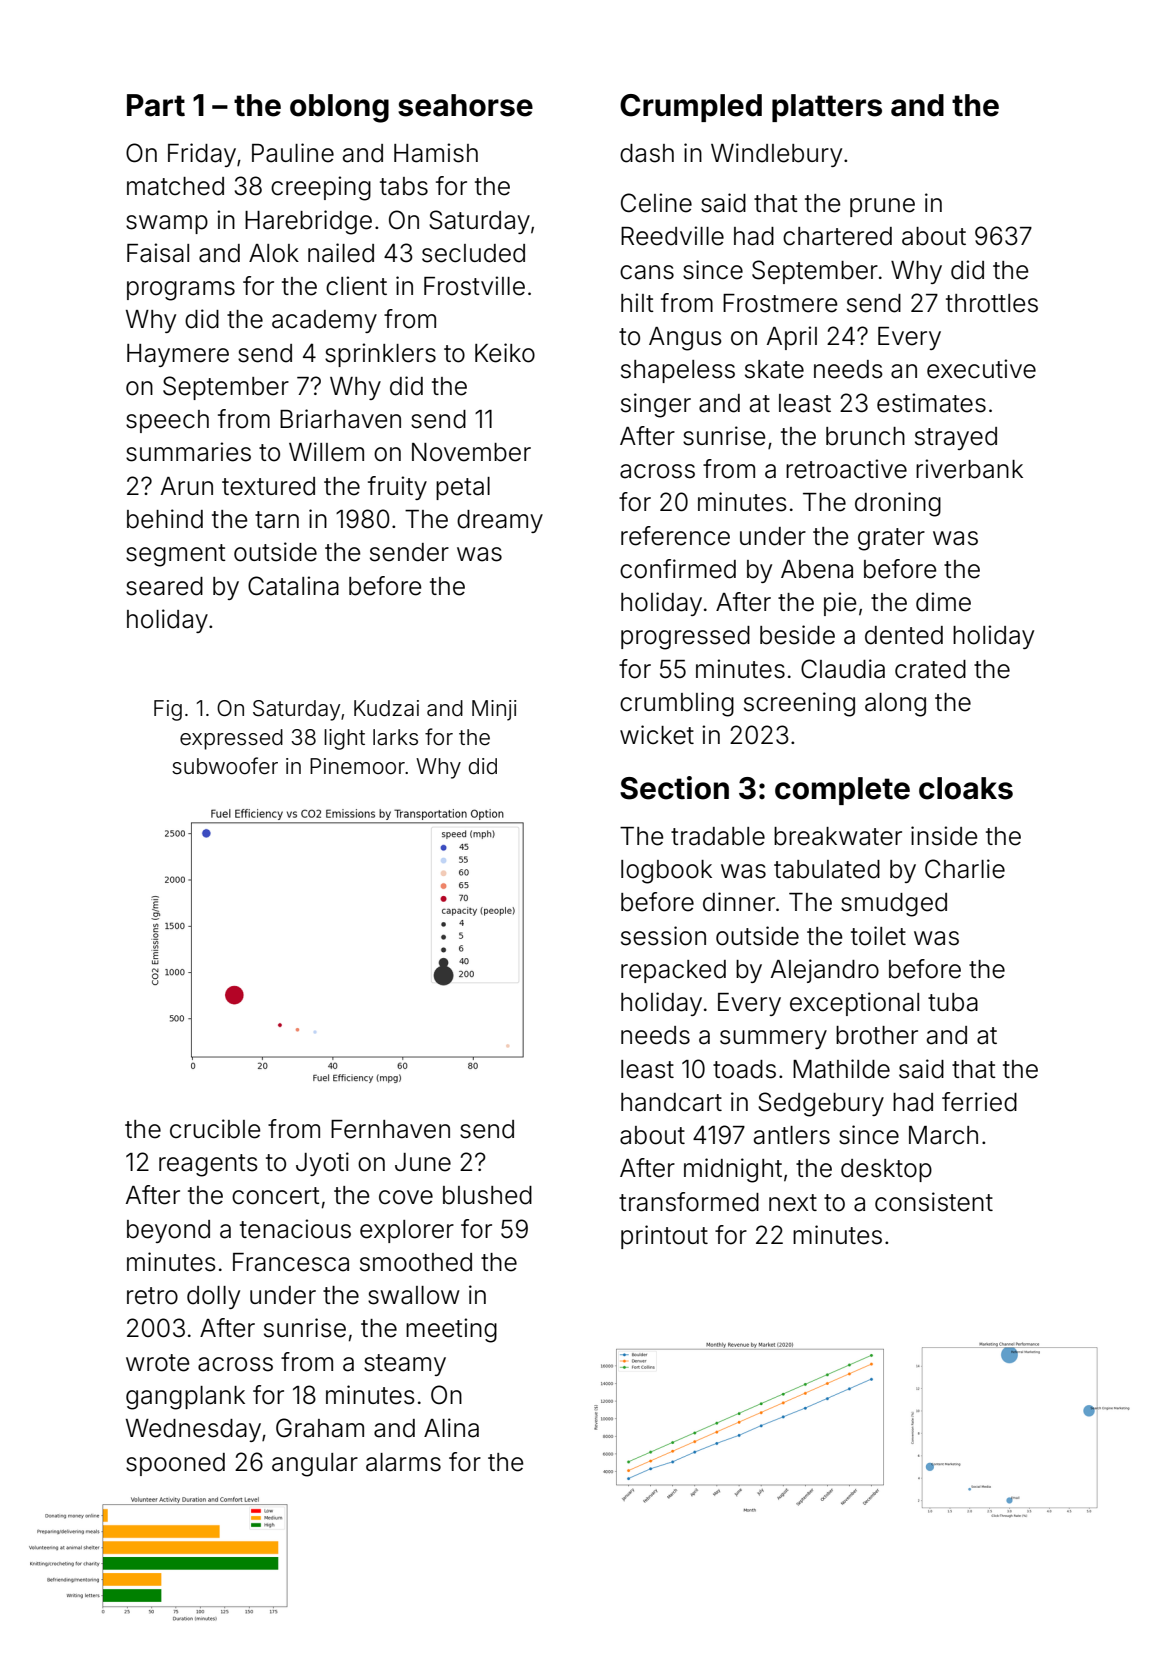 The width and height of the image is (1165, 1654). Describe the element at coordinates (175, 1464) in the image. I see `spooned` at that location.
